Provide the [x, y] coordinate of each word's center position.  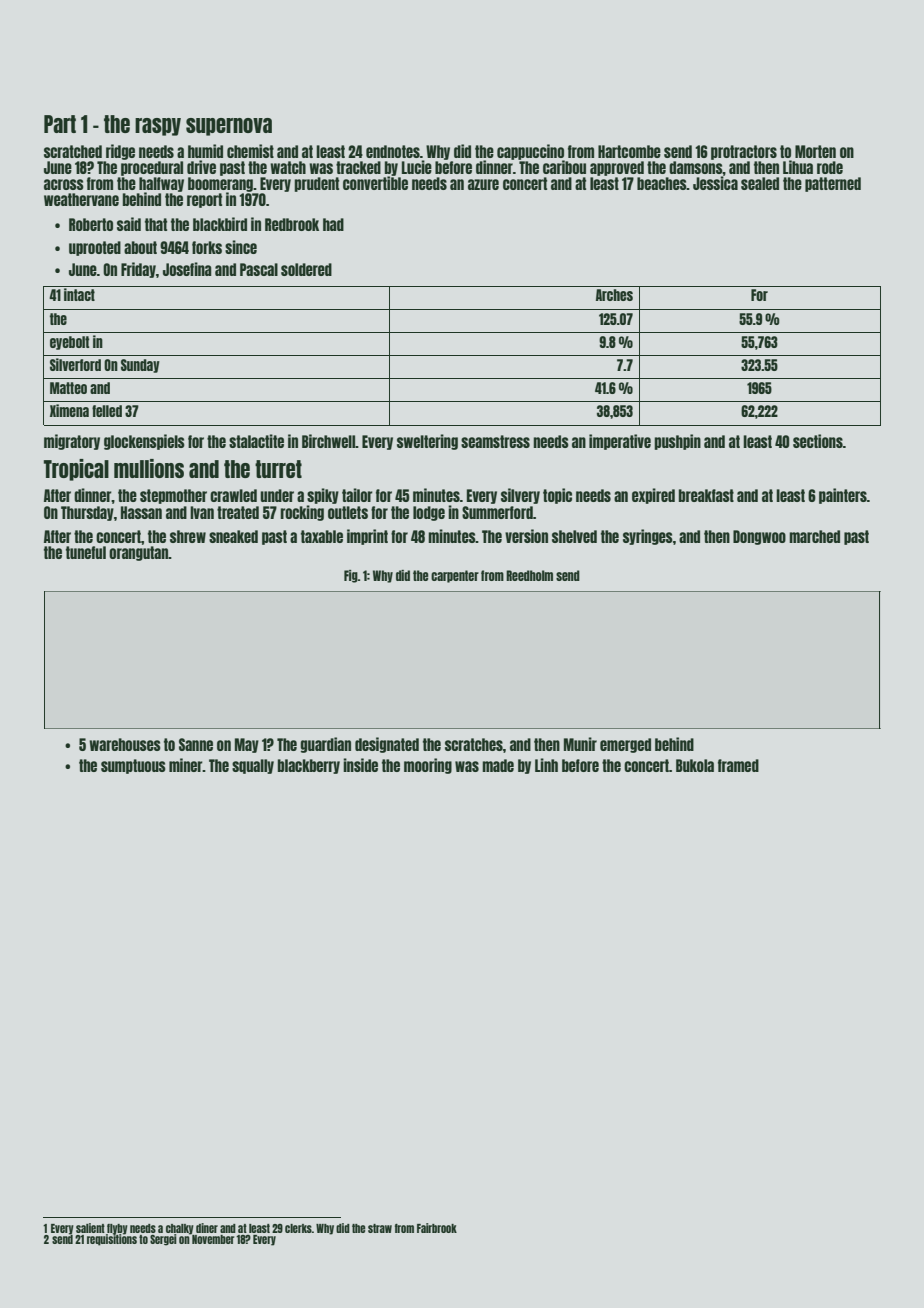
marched [814, 536]
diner [207, 1228]
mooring [428, 766]
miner [186, 765]
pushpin [677, 442]
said [129, 224]
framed [738, 765]
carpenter [455, 576]
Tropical [76, 470]
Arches [614, 295]
